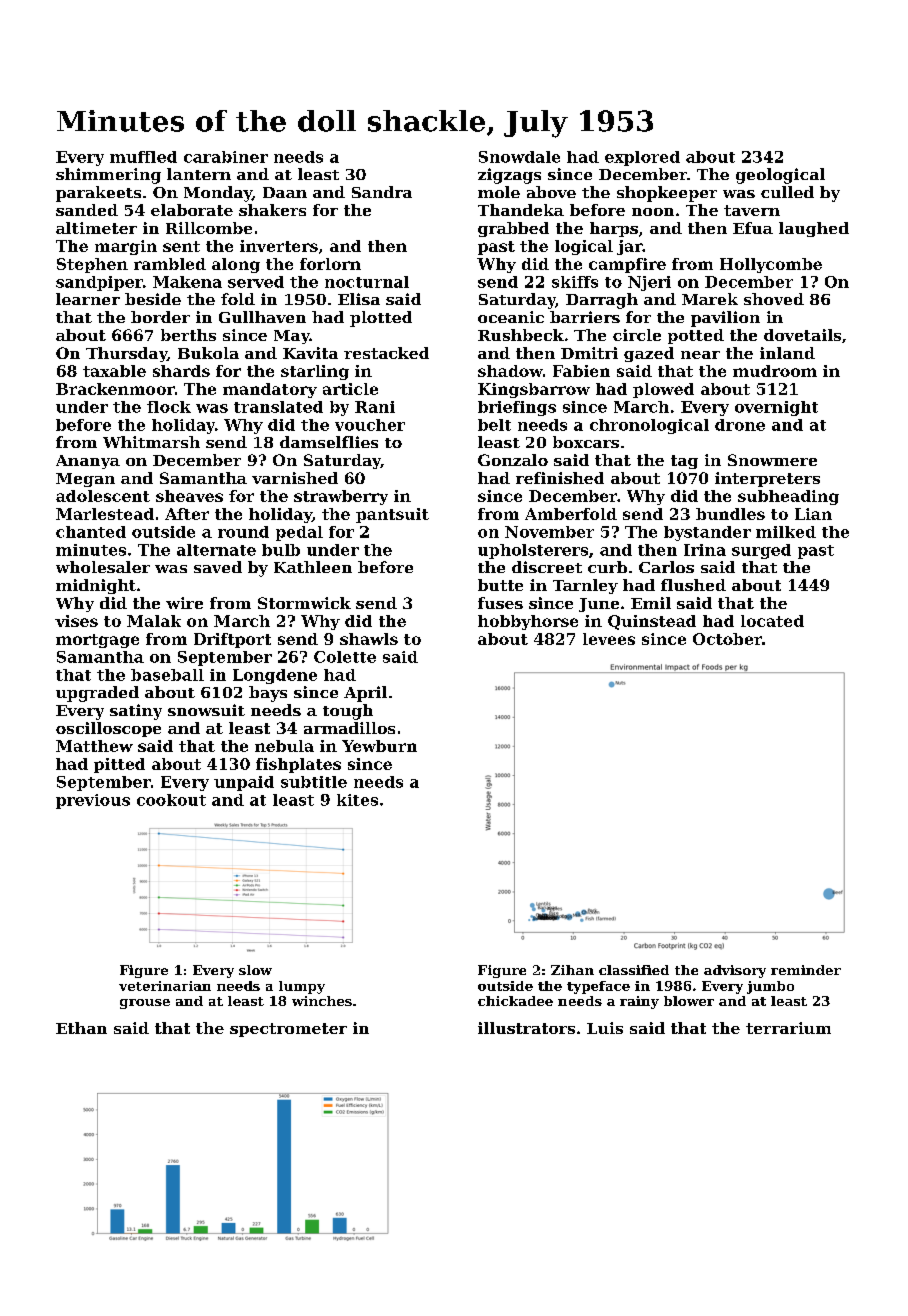 Image resolution: width=908 pixels, height=1316 pixels. Describe the element at coordinates (379, 746) in the screenshot. I see `Yewburn` at that location.
